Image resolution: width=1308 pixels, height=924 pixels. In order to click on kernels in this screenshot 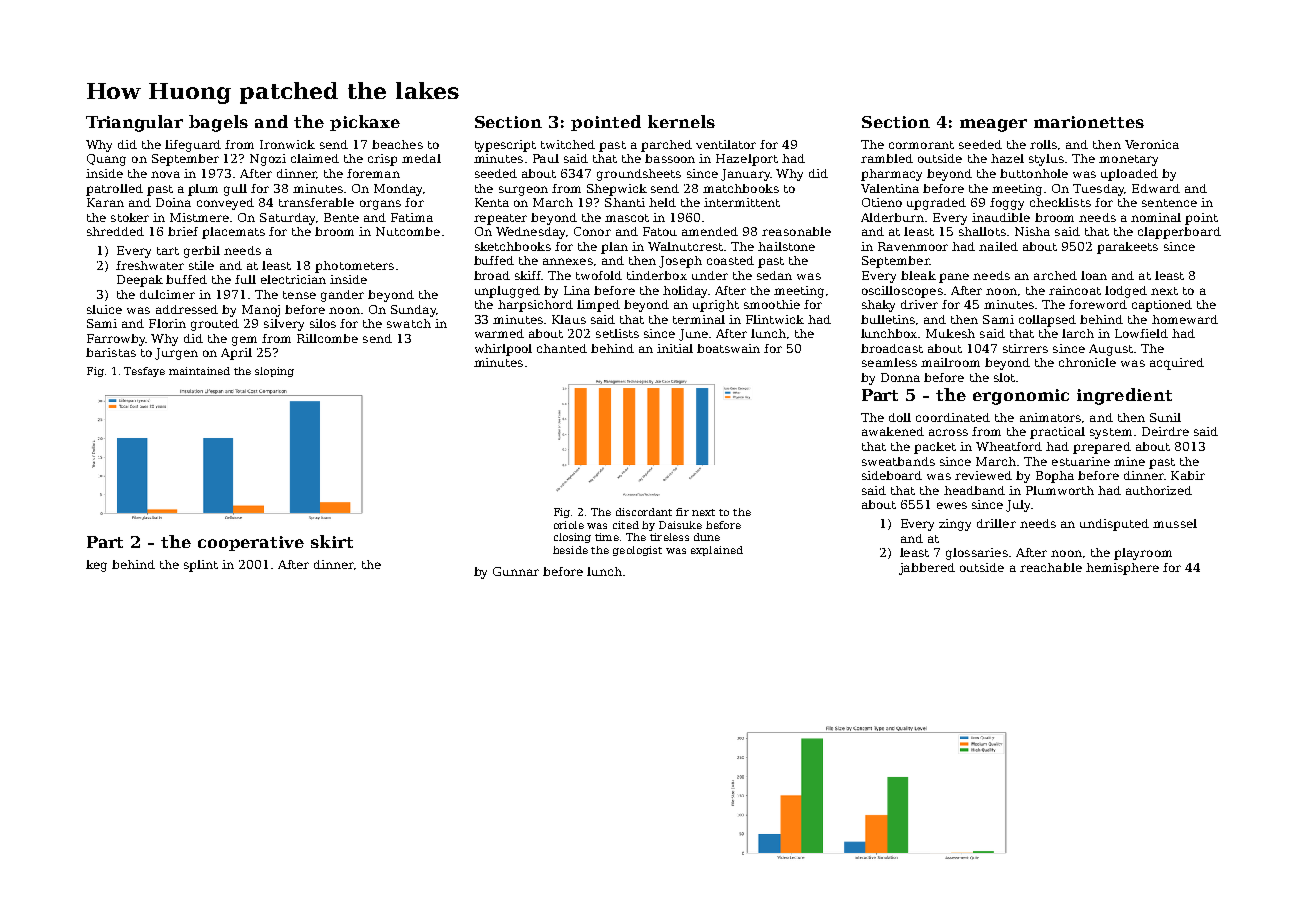, I will do `click(681, 121)`.
